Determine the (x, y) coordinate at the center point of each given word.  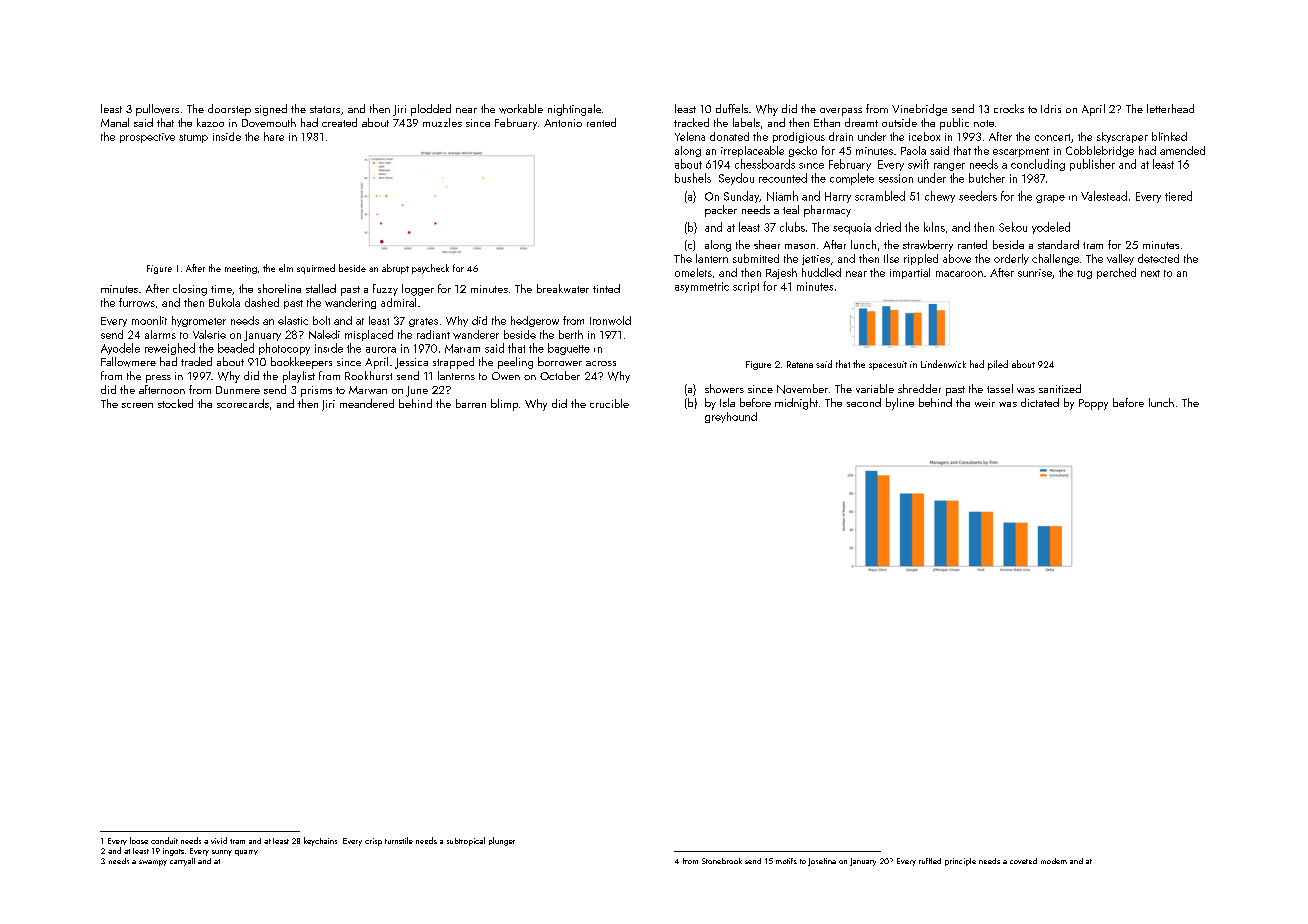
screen (137, 405)
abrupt (395, 269)
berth (571, 334)
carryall (182, 862)
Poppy (1093, 404)
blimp (504, 405)
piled (998, 365)
